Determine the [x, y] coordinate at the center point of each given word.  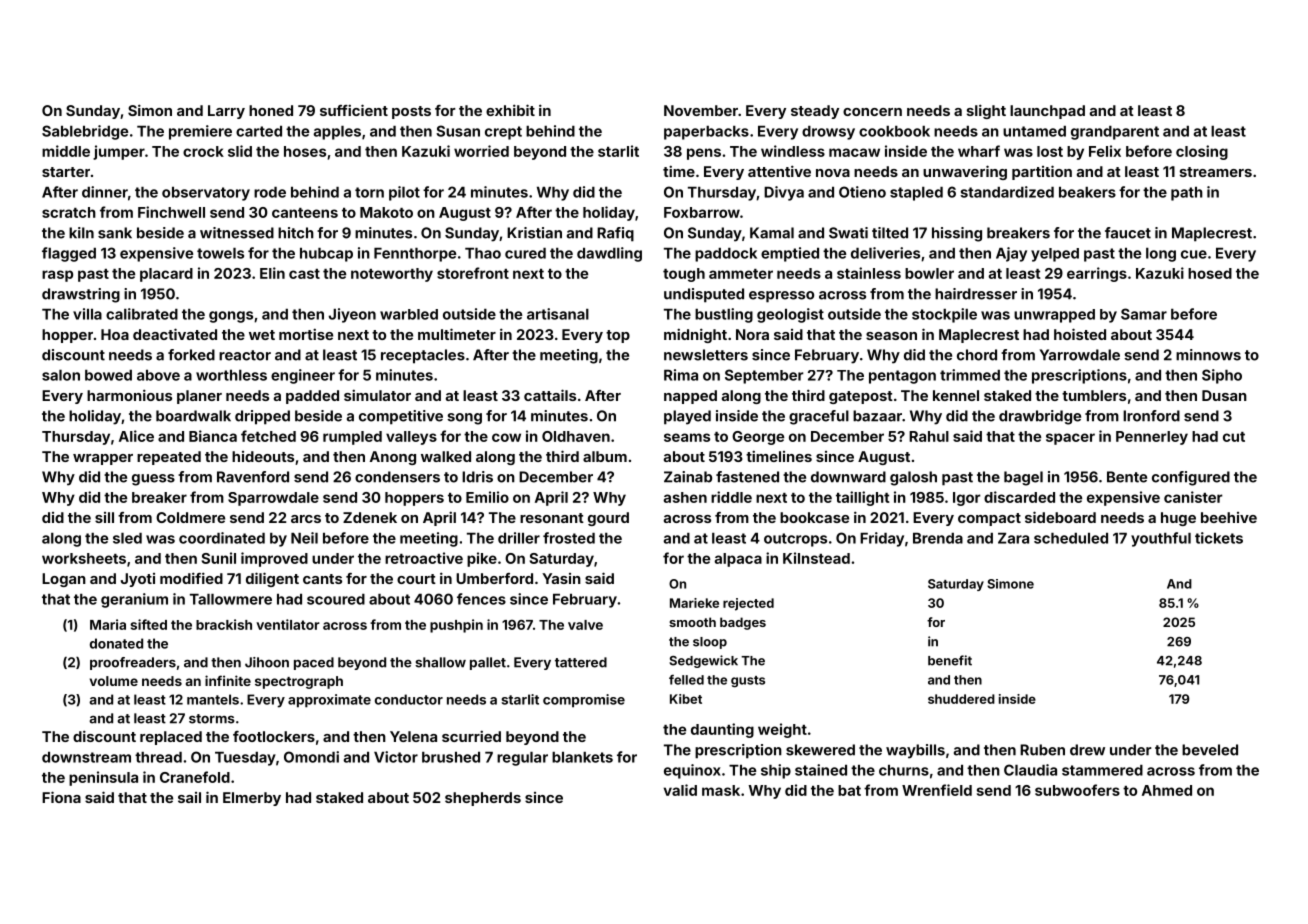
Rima [681, 375]
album [605, 456]
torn [369, 192]
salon [61, 375]
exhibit [510, 110]
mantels [213, 699]
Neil [304, 538]
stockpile [944, 315]
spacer [1070, 439]
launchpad [1047, 112]
